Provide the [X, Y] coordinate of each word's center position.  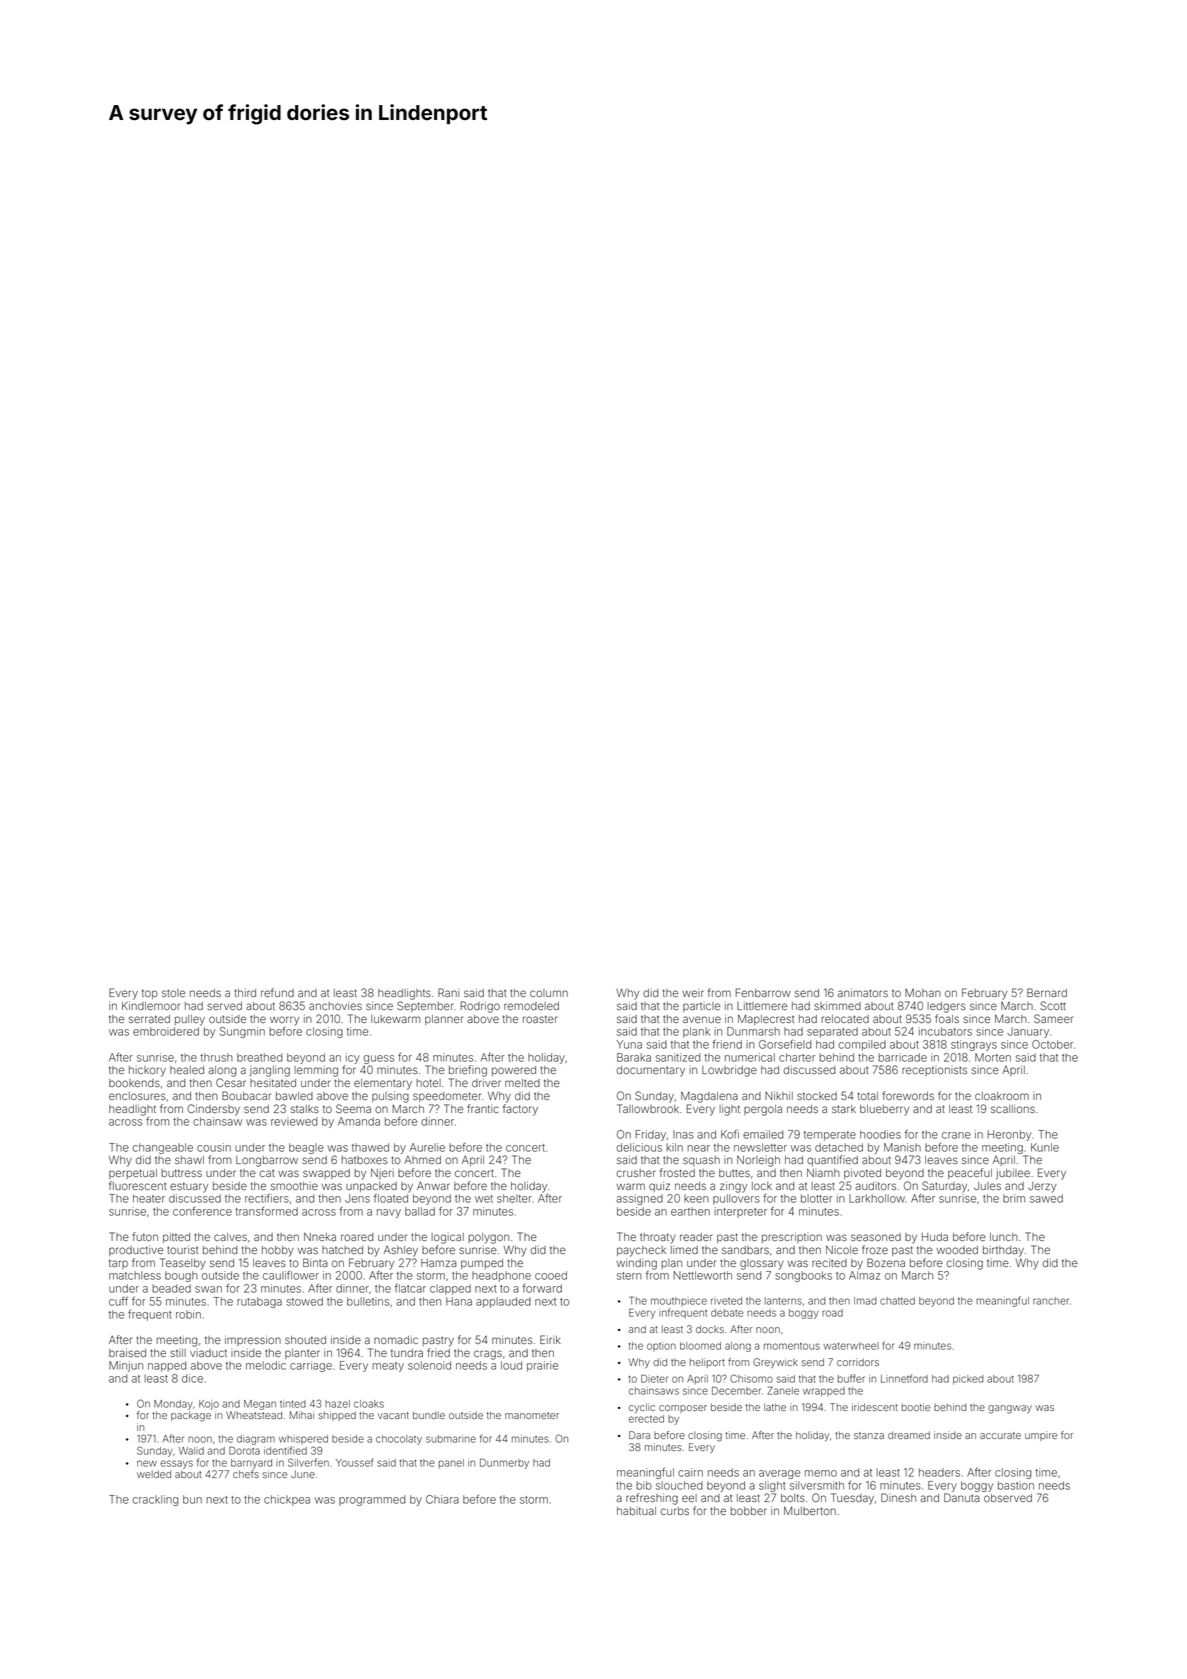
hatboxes [365, 1160]
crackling [155, 1500]
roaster [540, 1019]
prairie [542, 1366]
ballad [420, 1211]
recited [829, 1263]
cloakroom [1002, 1096]
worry [284, 1021]
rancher [1051, 1301]
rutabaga [259, 1302]
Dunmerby [504, 1463]
